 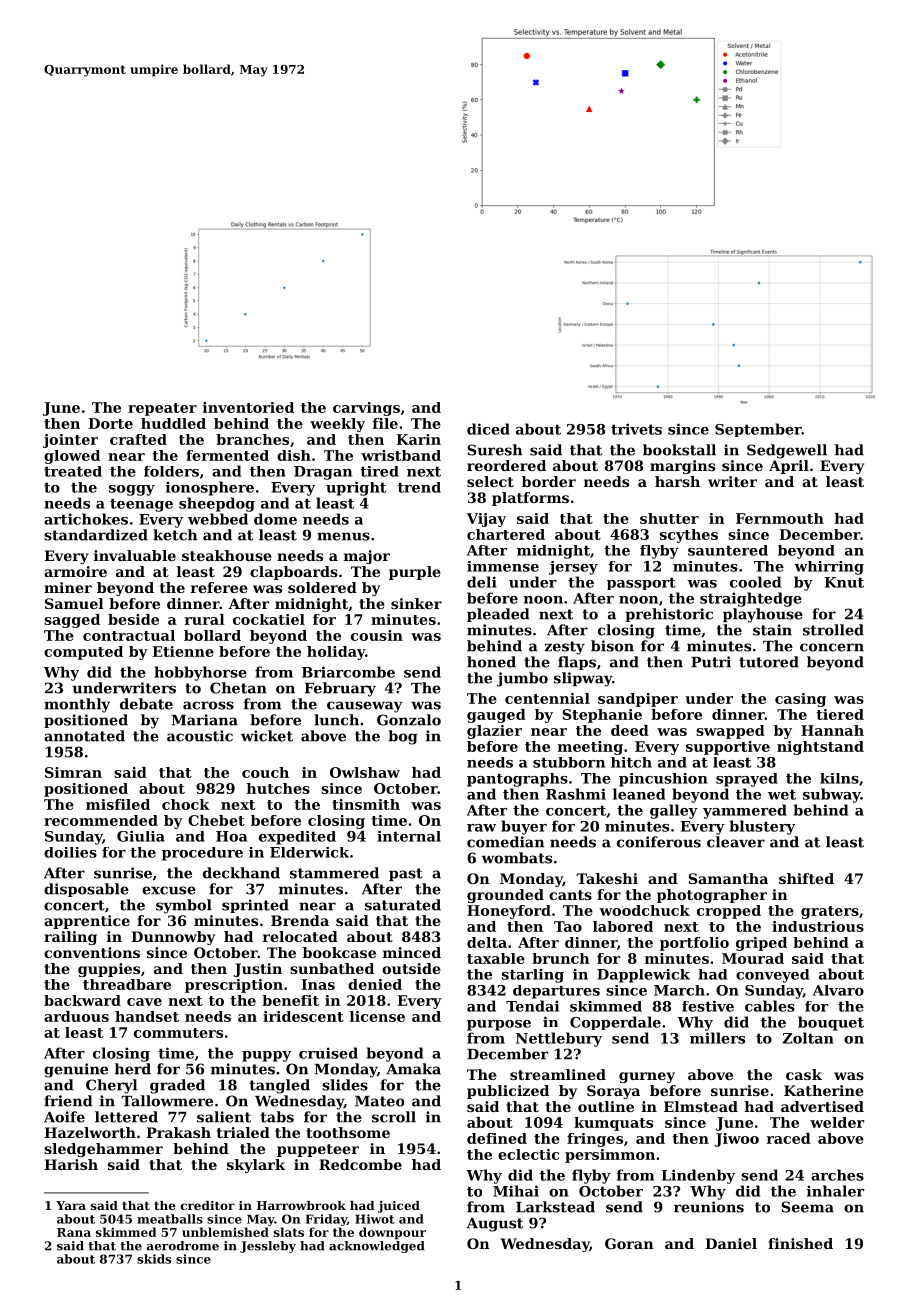 What do you see at coordinates (728, 878) in the document?
I see `Samantha` at bounding box center [728, 878].
